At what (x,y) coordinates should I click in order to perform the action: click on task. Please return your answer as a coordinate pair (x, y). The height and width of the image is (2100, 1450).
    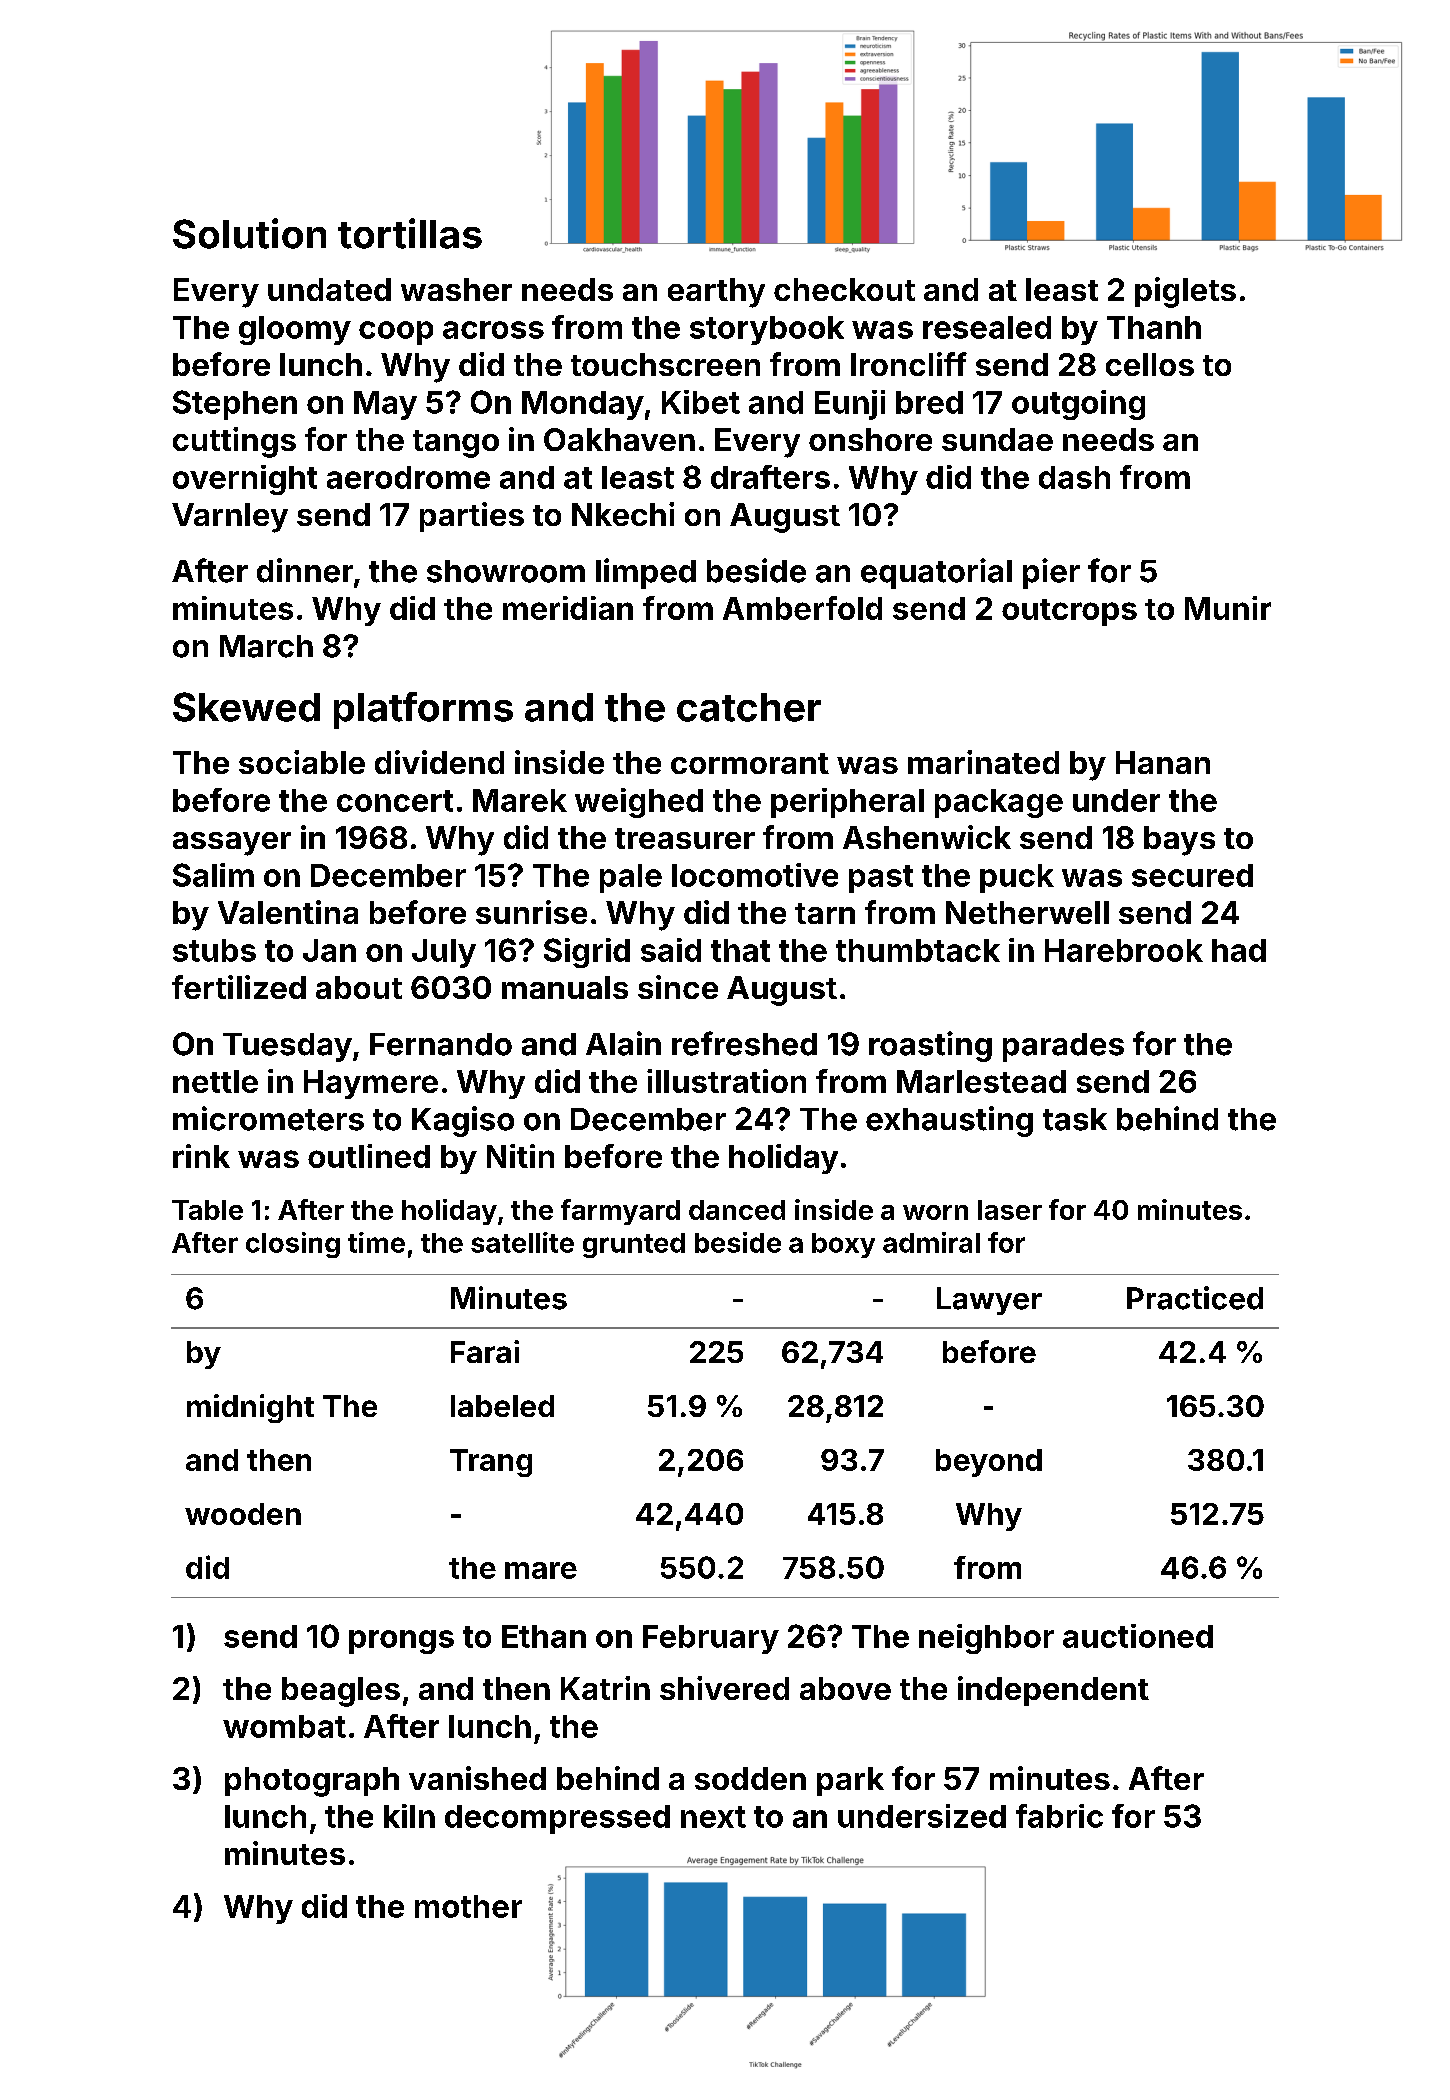
    Looking at the image, I should click on (1075, 1119).
